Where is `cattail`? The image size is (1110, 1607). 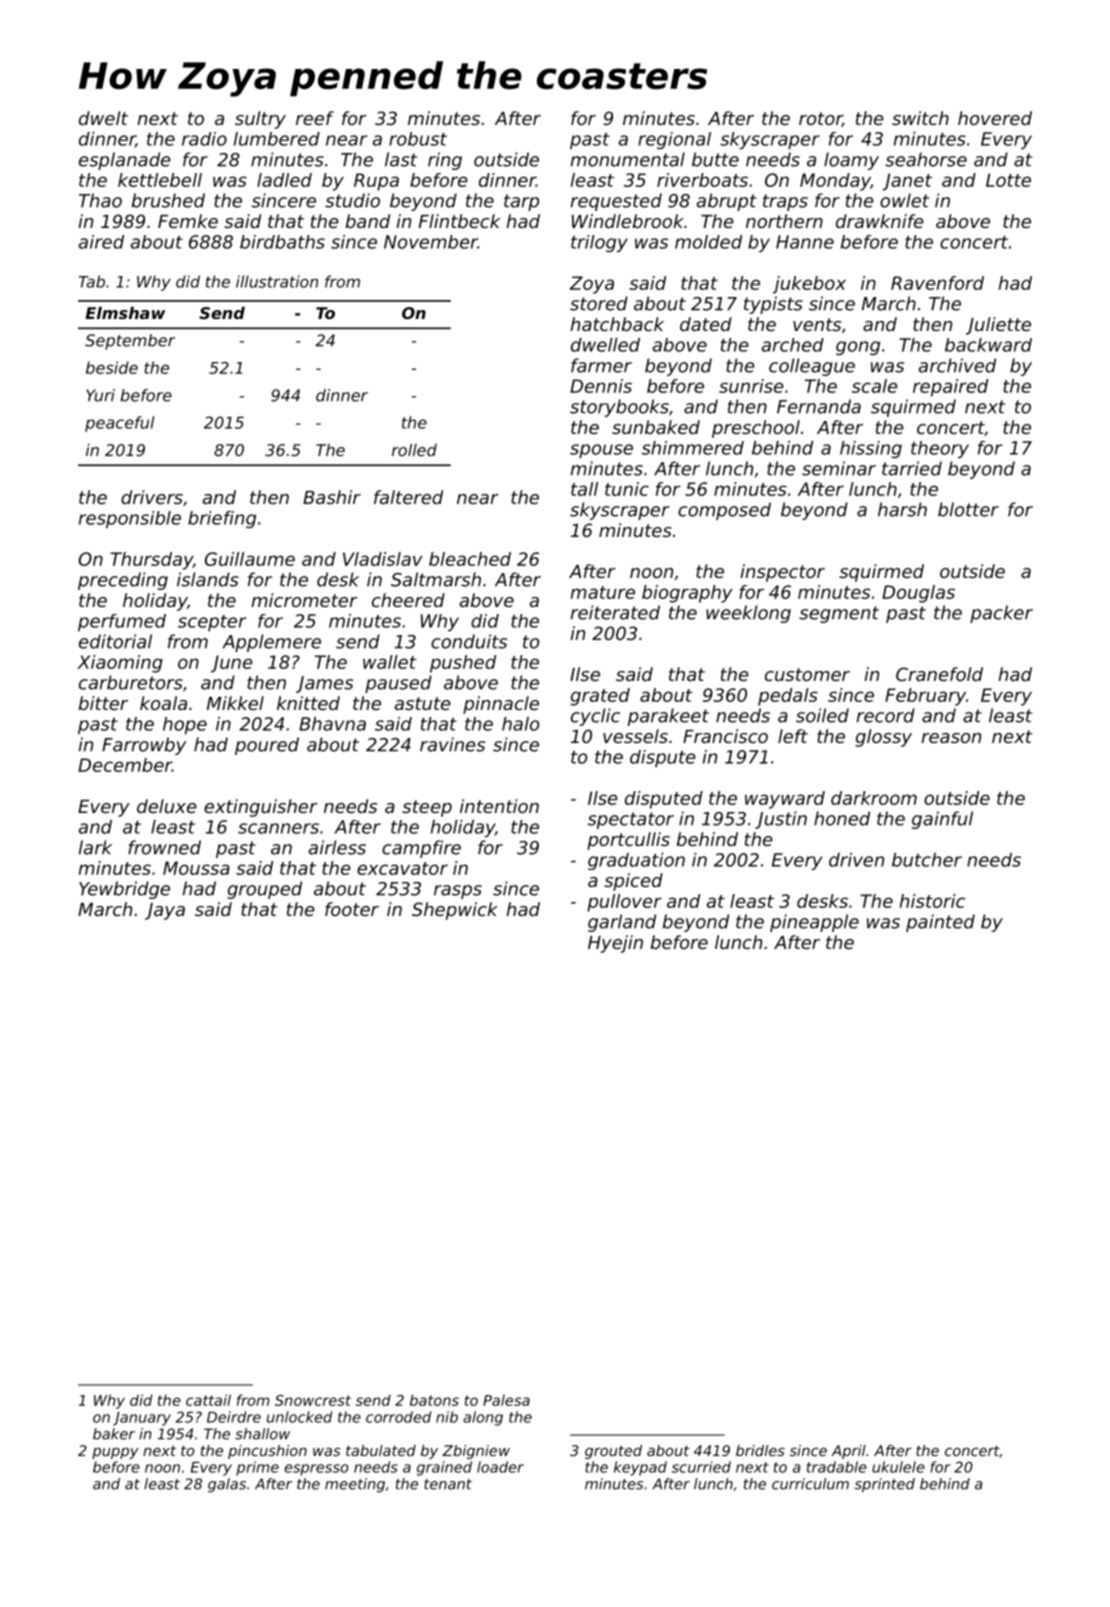
cattail is located at coordinates (208, 1400).
